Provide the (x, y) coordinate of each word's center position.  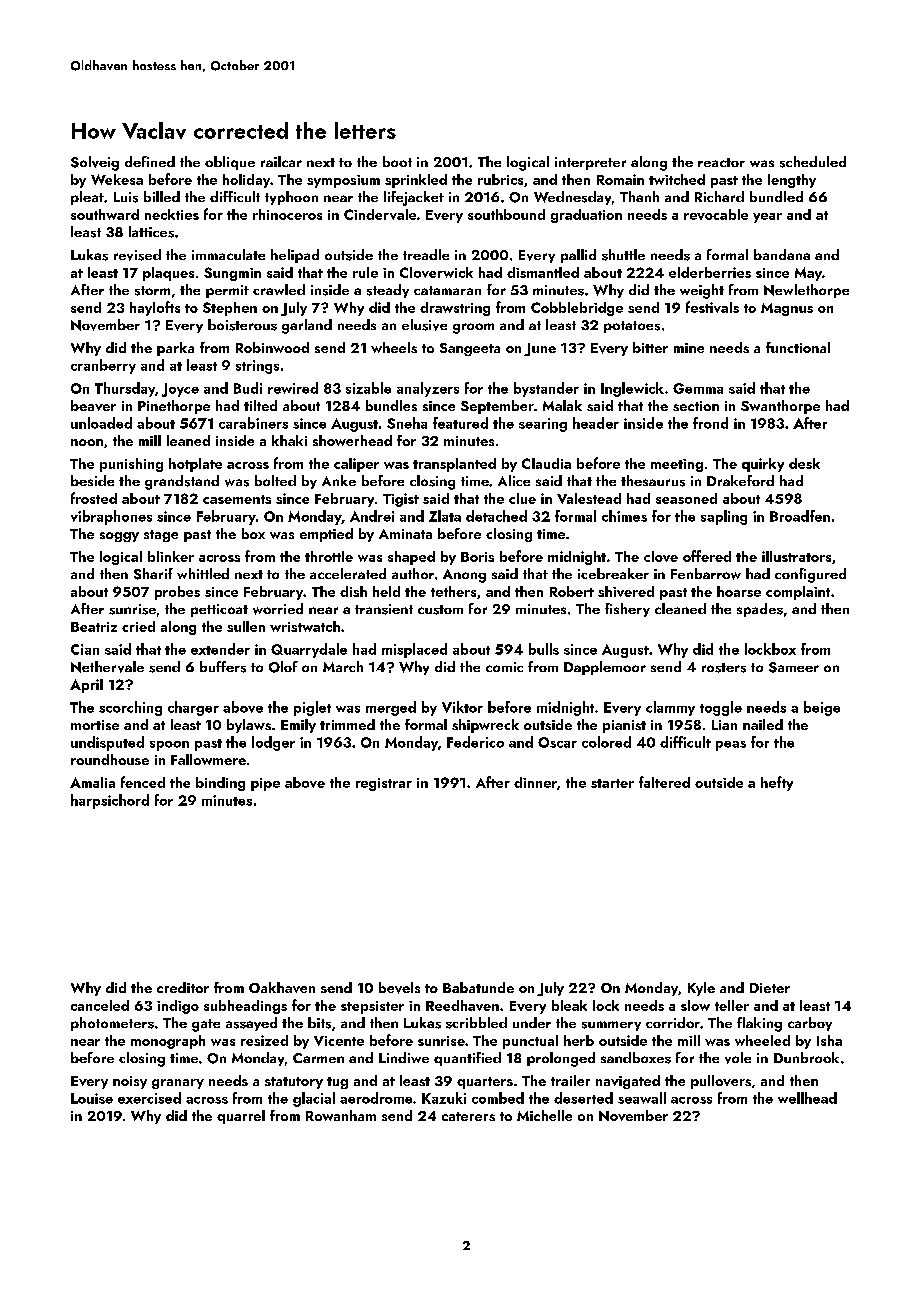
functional (798, 347)
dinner (535, 782)
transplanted (454, 465)
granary (178, 1084)
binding (220, 784)
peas (731, 746)
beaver (93, 405)
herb (579, 1040)
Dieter (770, 988)
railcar (281, 161)
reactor (721, 162)
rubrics (500, 179)
